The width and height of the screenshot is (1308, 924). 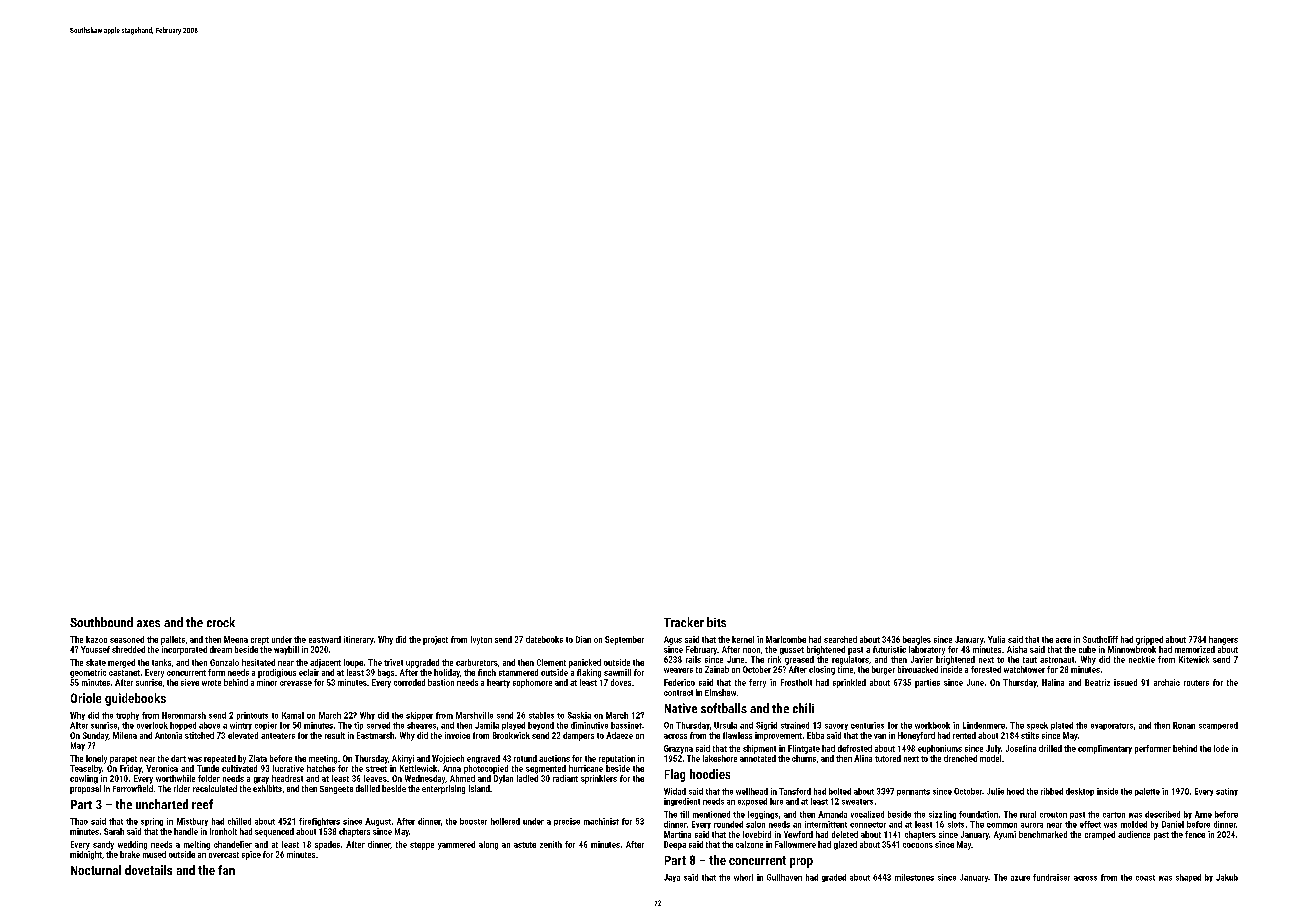 I want to click on crock, so click(x=221, y=622).
